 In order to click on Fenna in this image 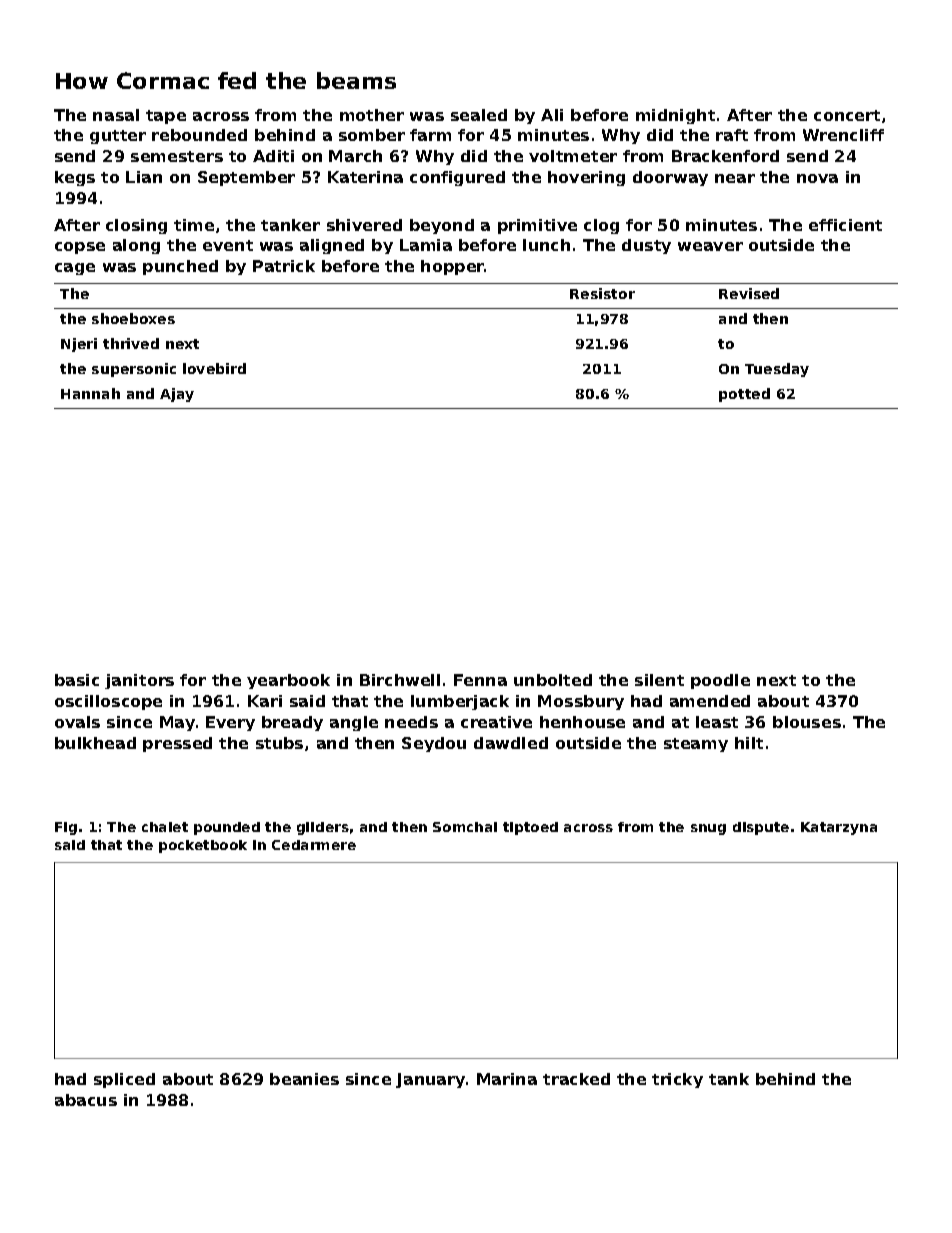, I will do `click(480, 680)`.
